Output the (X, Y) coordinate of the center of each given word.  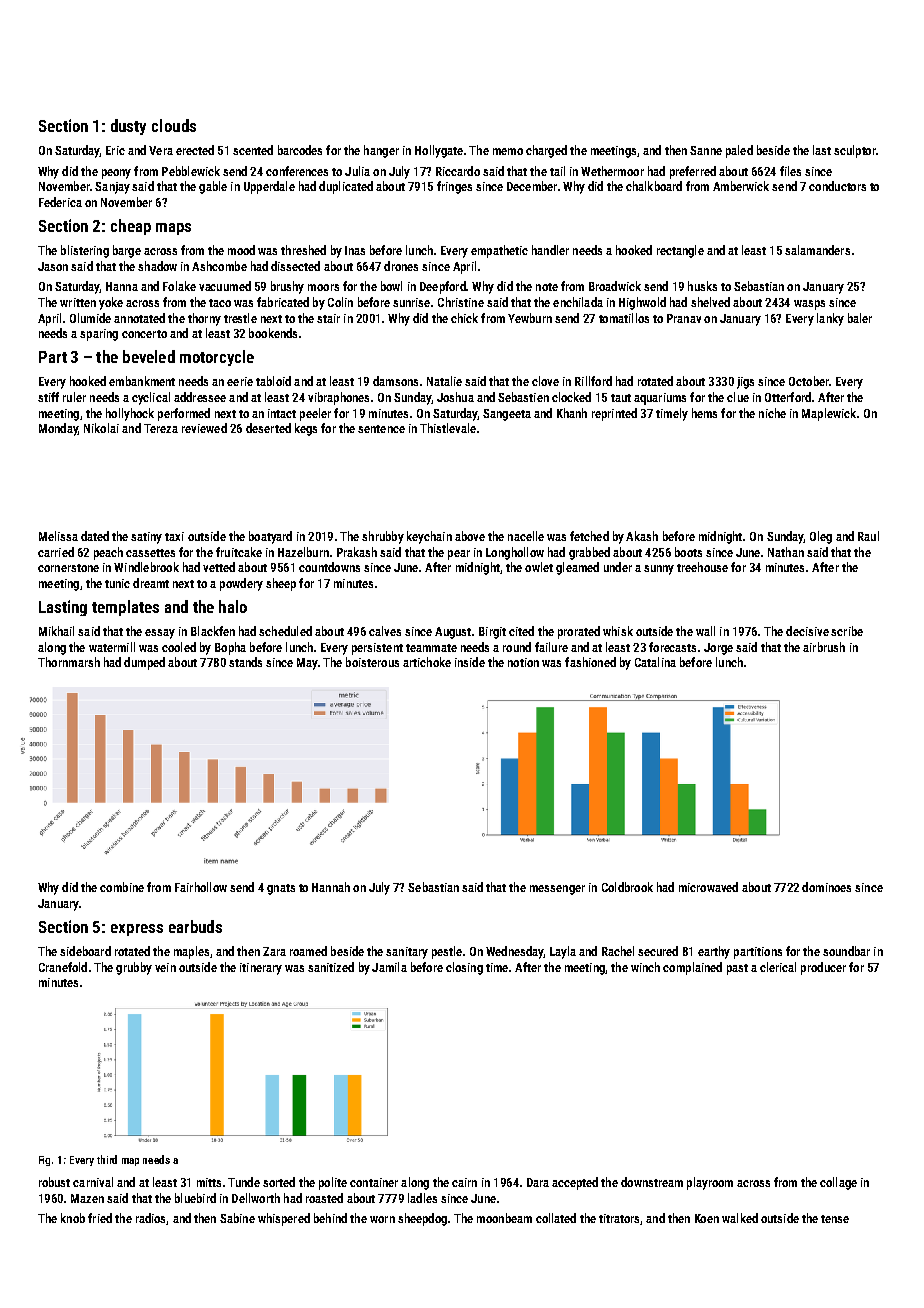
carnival (93, 1182)
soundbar (846, 951)
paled (739, 151)
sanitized (331, 967)
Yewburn (530, 318)
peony (116, 174)
